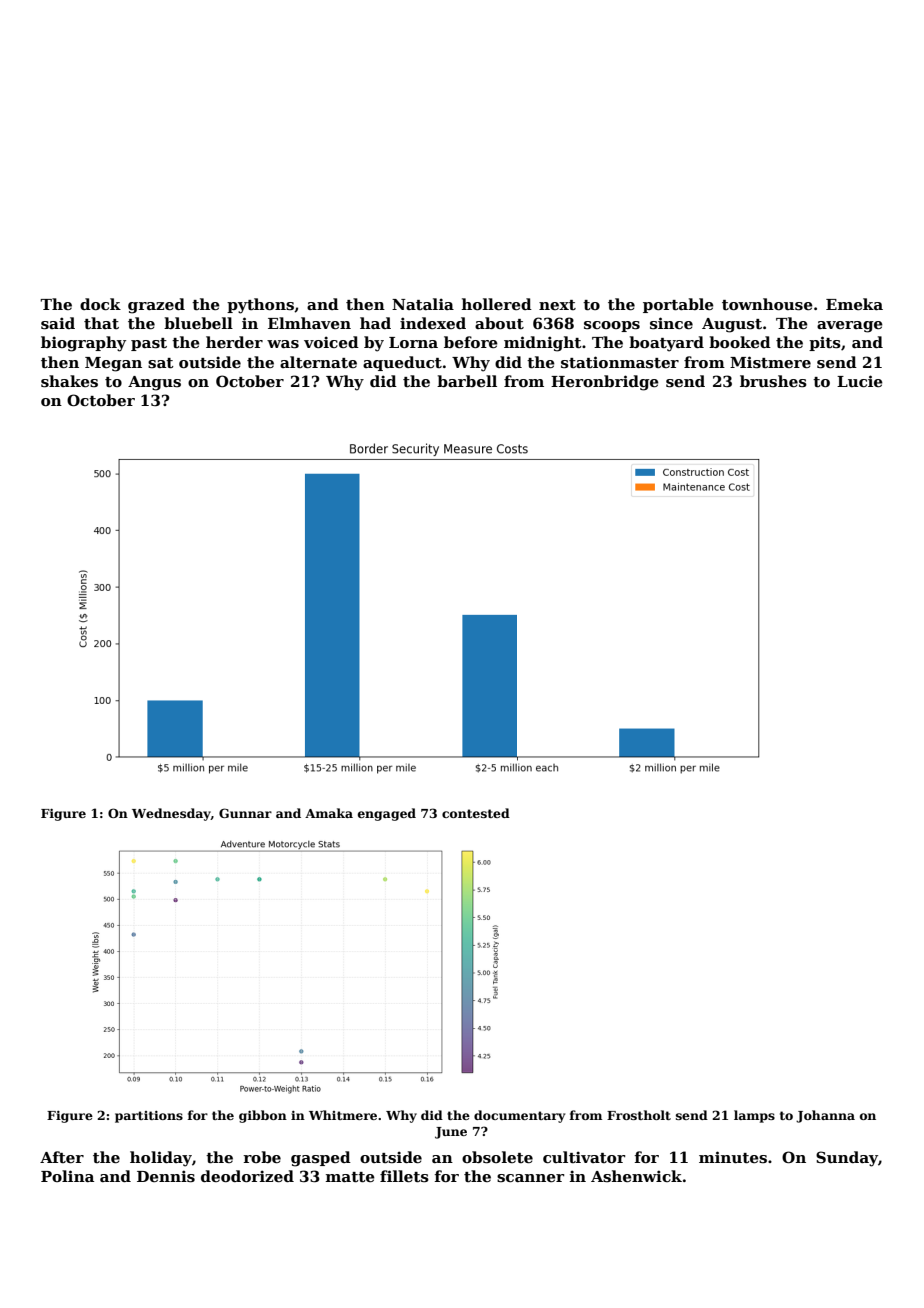  What do you see at coordinates (860, 381) in the screenshot?
I see `Lucie` at bounding box center [860, 381].
